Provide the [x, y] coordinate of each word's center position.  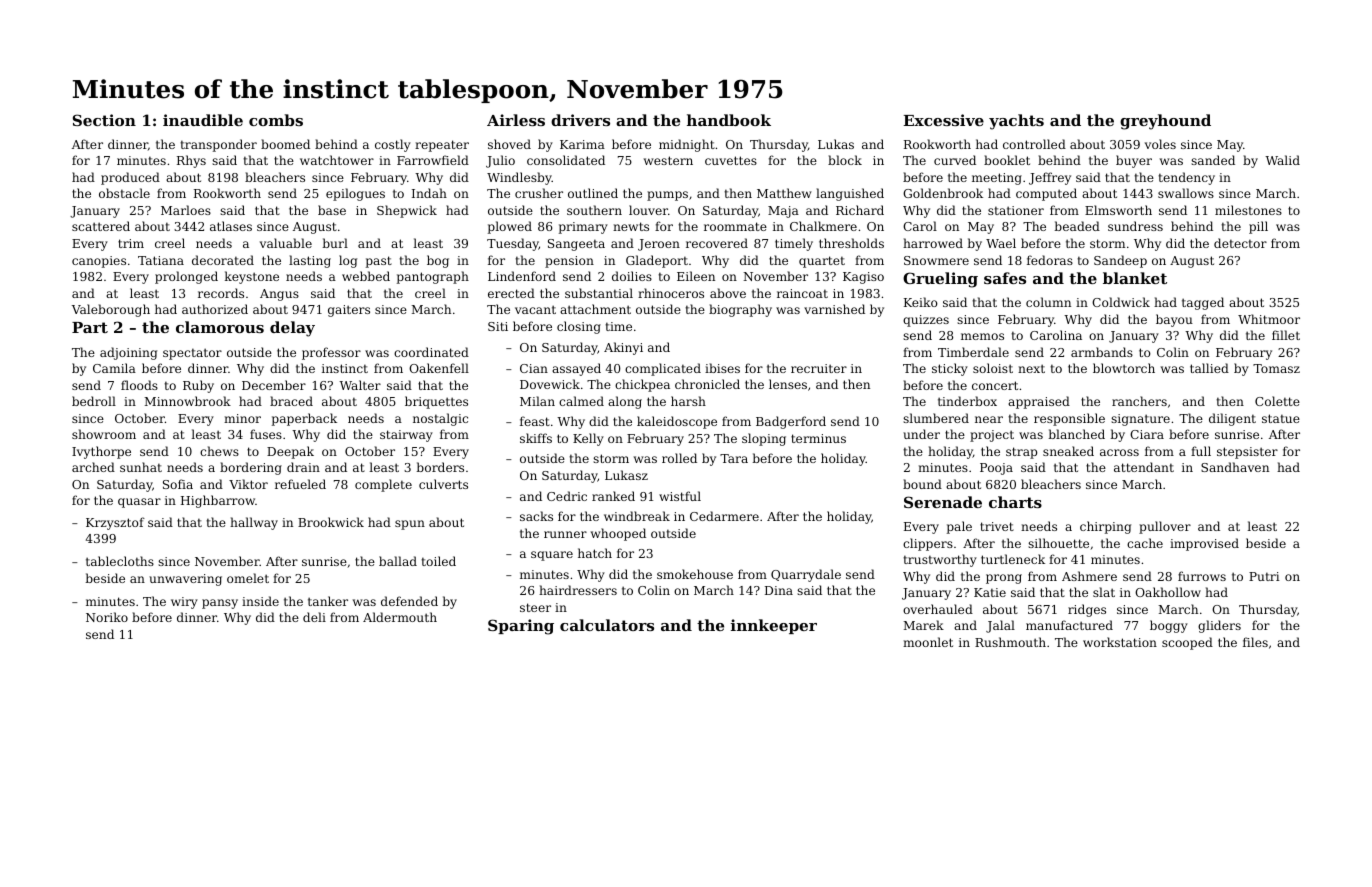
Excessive [943, 120]
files [1255, 642]
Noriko [107, 617]
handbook [729, 120]
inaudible [203, 120]
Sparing [521, 627]
